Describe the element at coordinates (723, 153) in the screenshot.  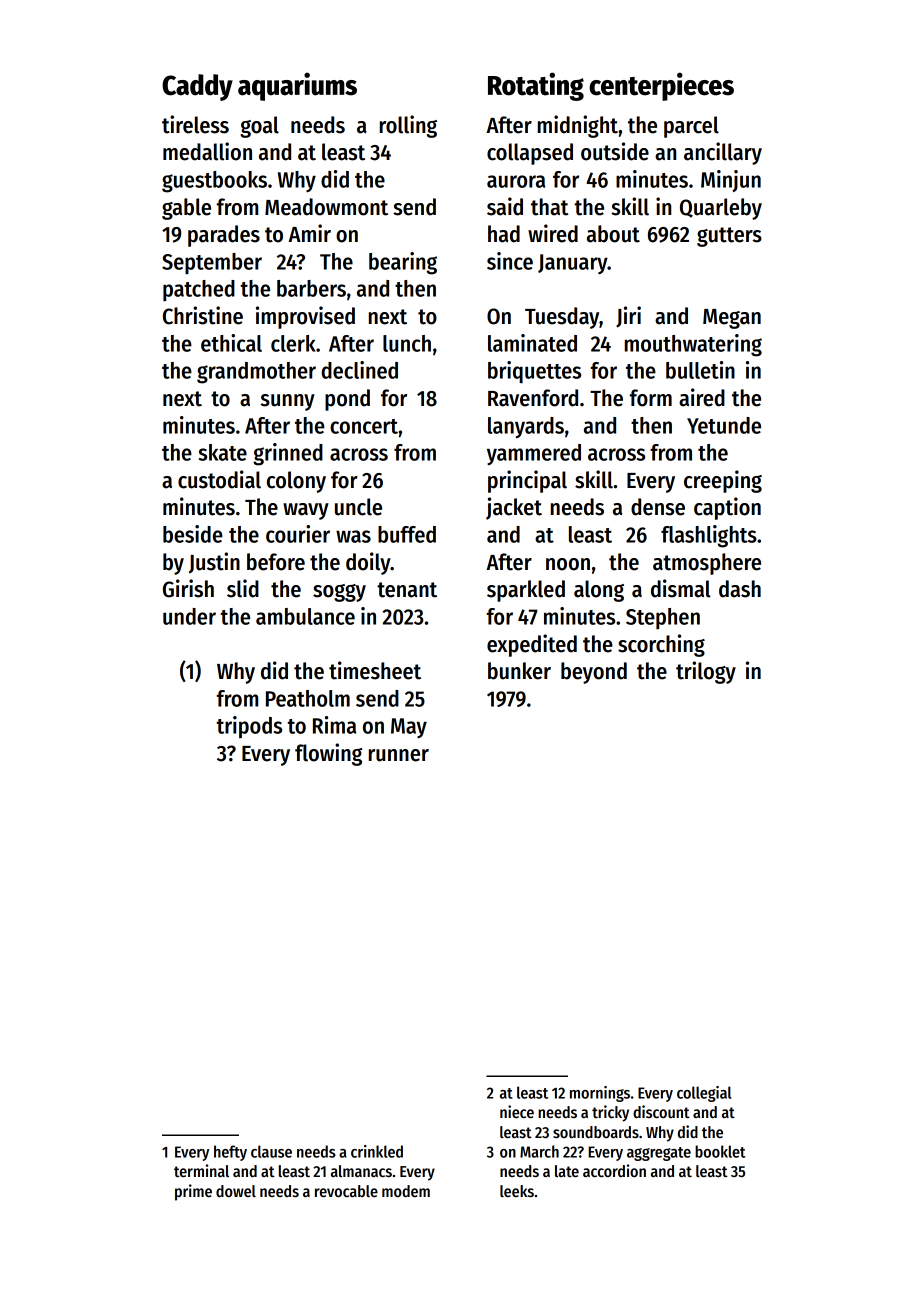
I see `ancillary` at that location.
